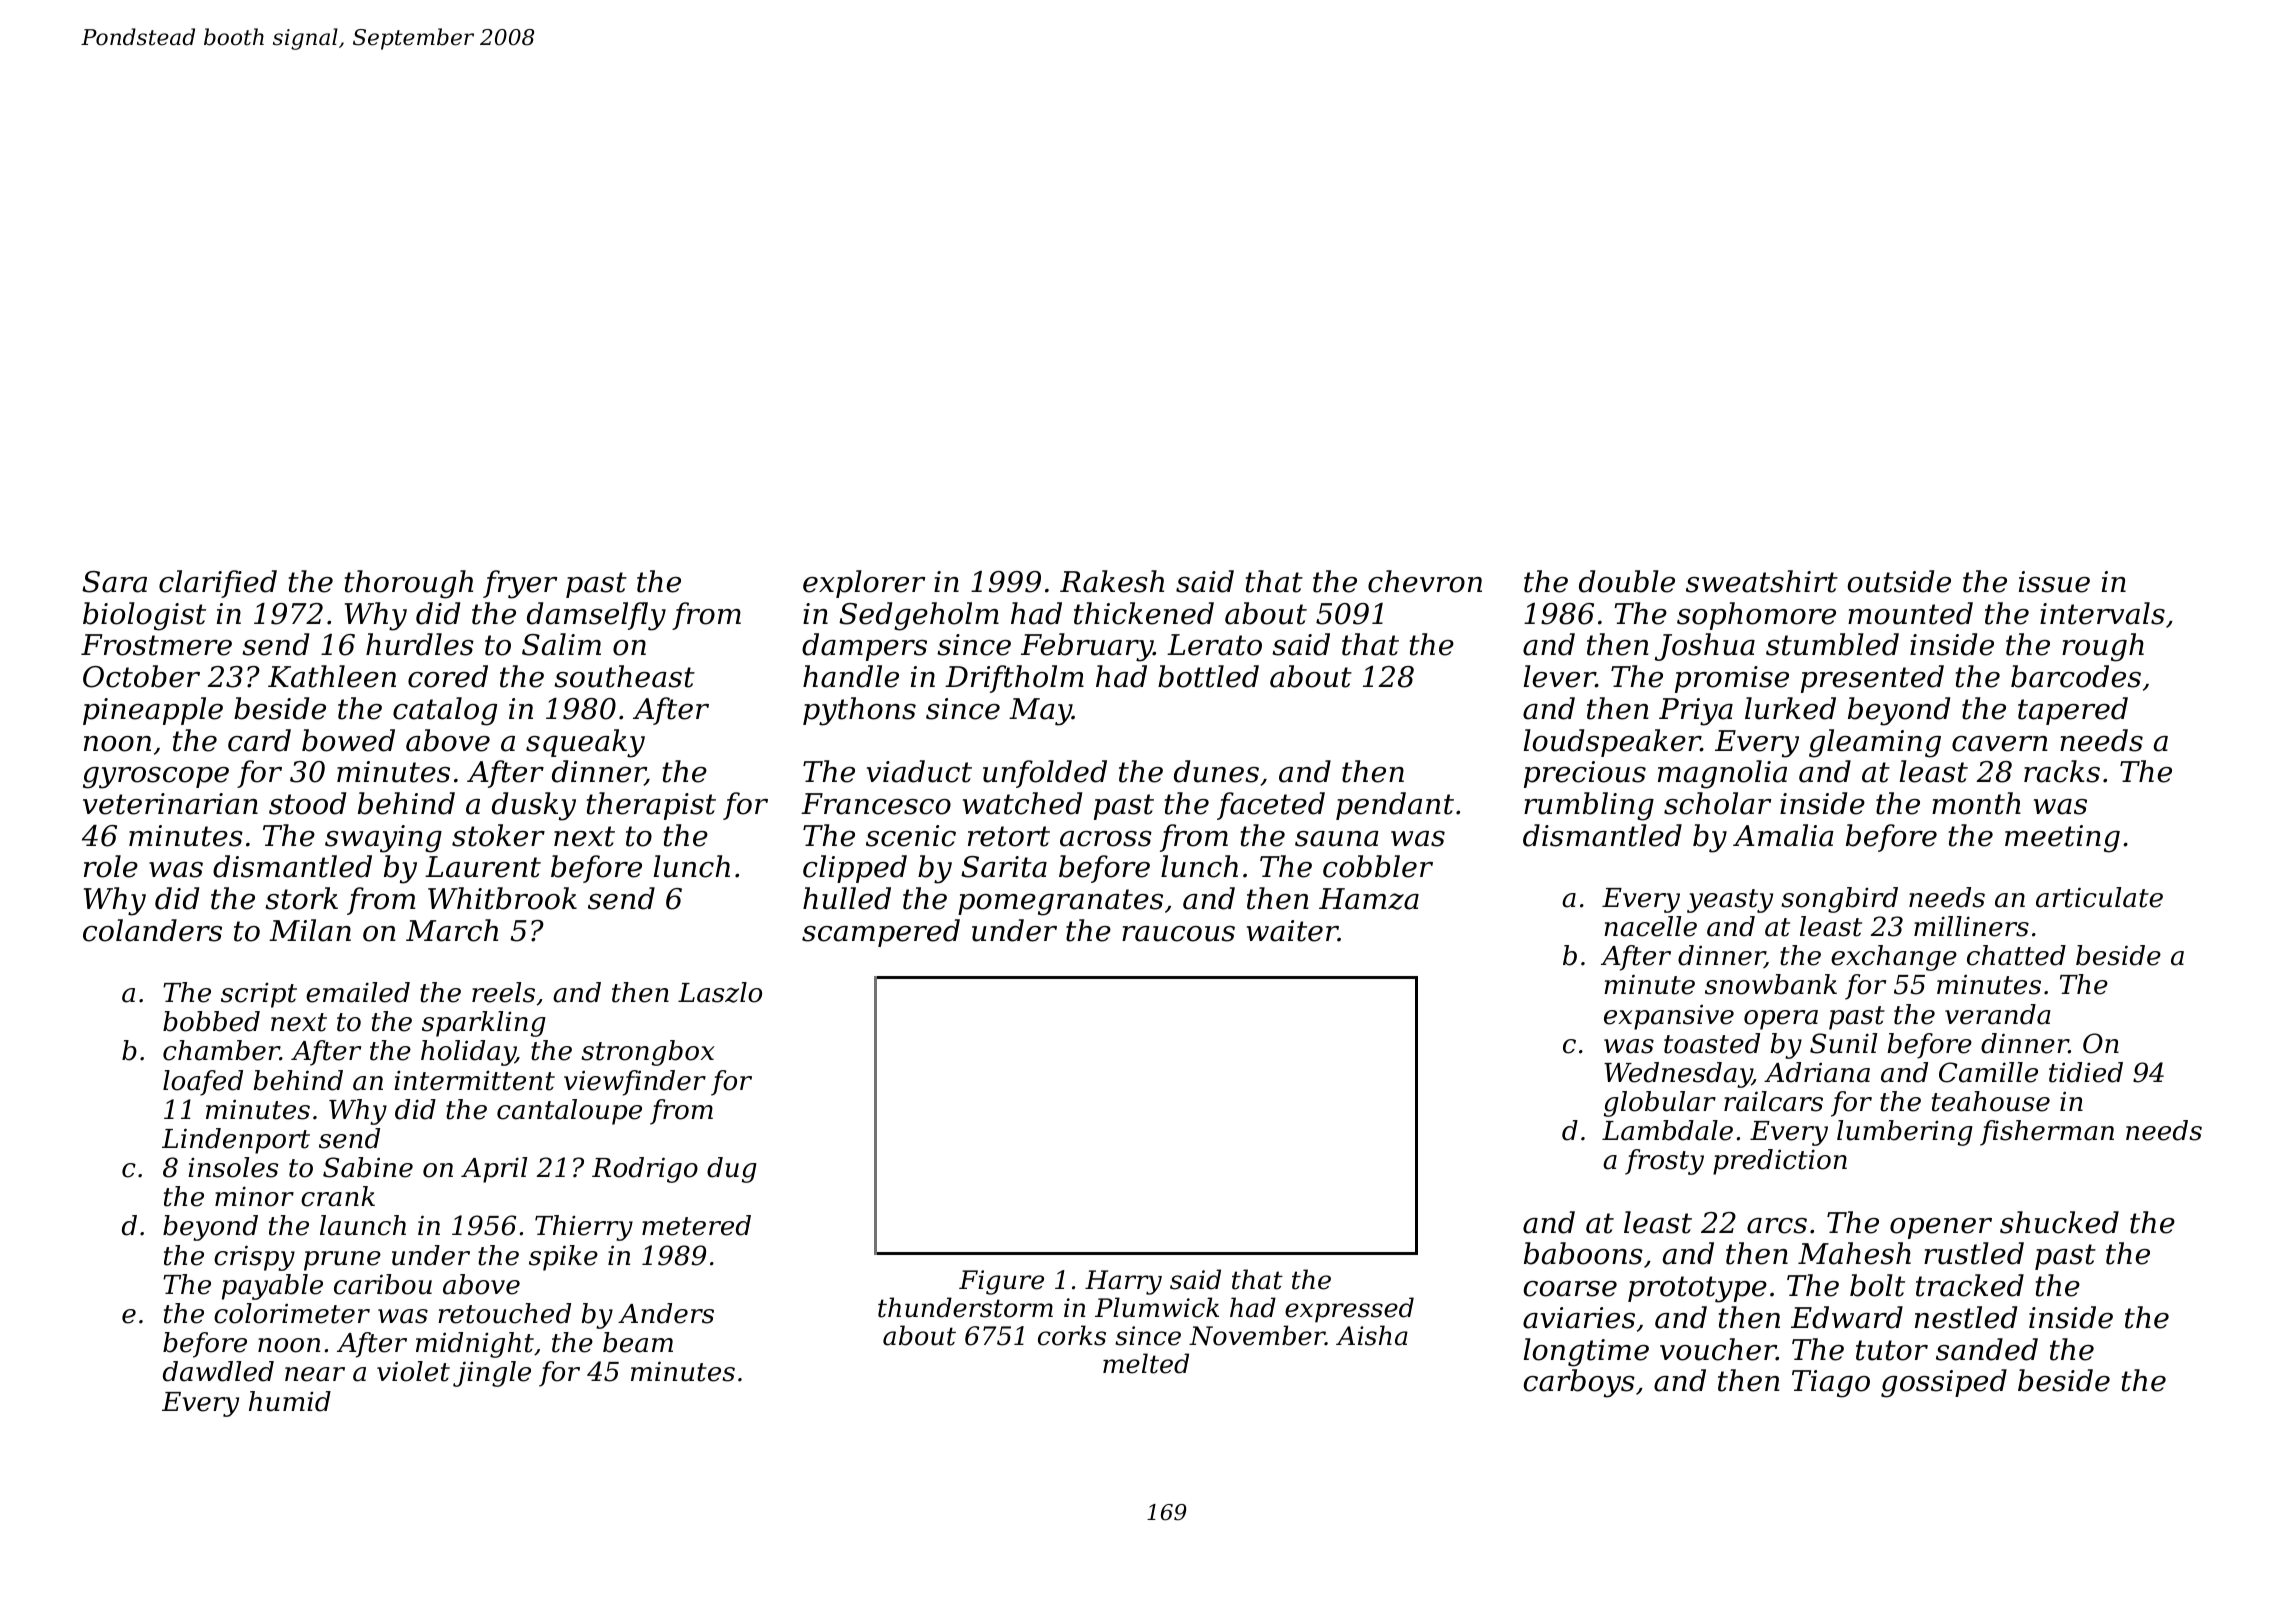  Describe the element at coordinates (1991, 1101) in the screenshot. I see `teahouse` at that location.
